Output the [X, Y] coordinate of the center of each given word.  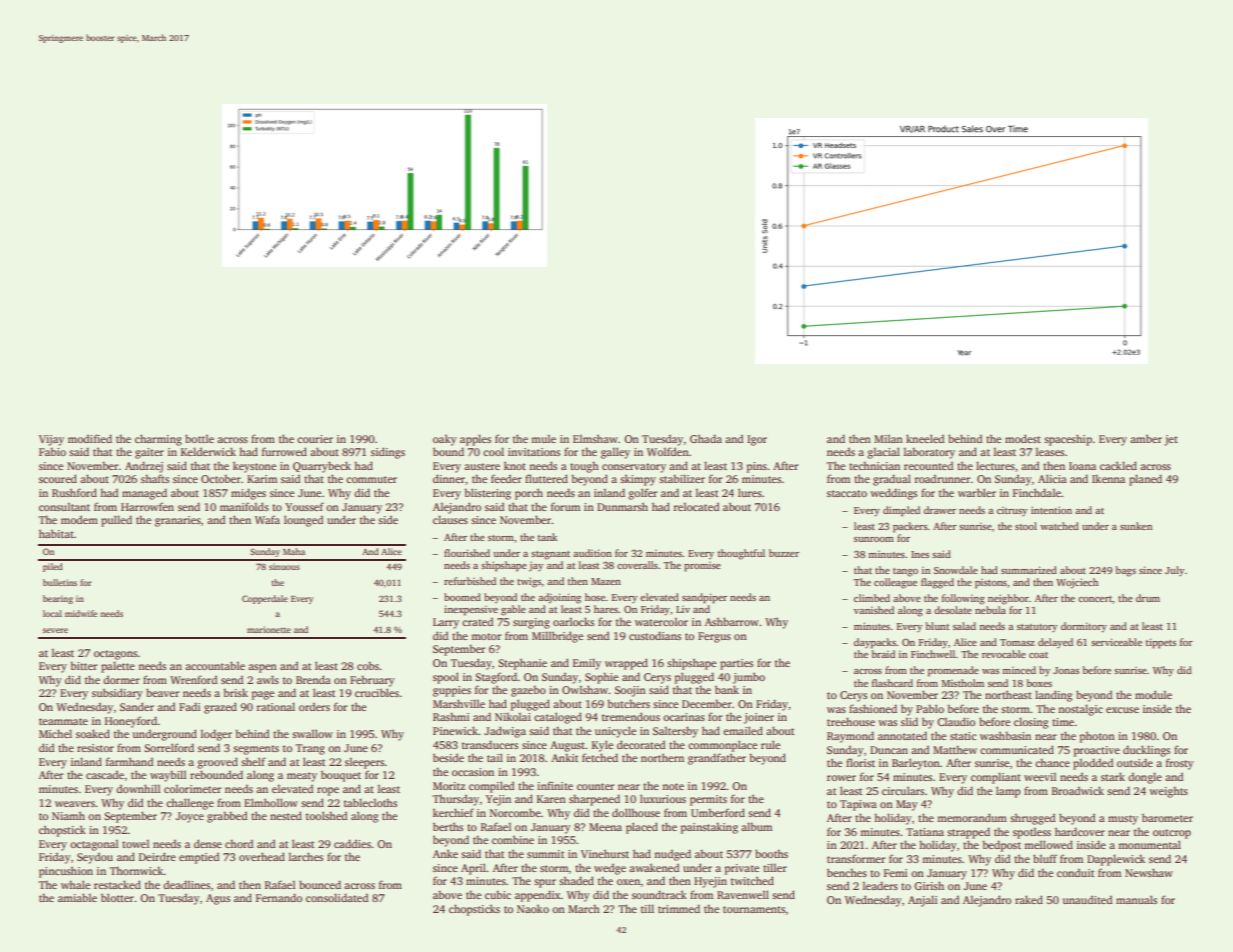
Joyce [190, 817]
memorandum [972, 817]
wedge [610, 869]
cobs [368, 665]
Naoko [533, 908]
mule [543, 439]
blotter [117, 897]
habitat [56, 533]
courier [315, 439]
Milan [888, 439]
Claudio [956, 721]
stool [1026, 526]
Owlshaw [585, 689]
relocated [696, 506]
